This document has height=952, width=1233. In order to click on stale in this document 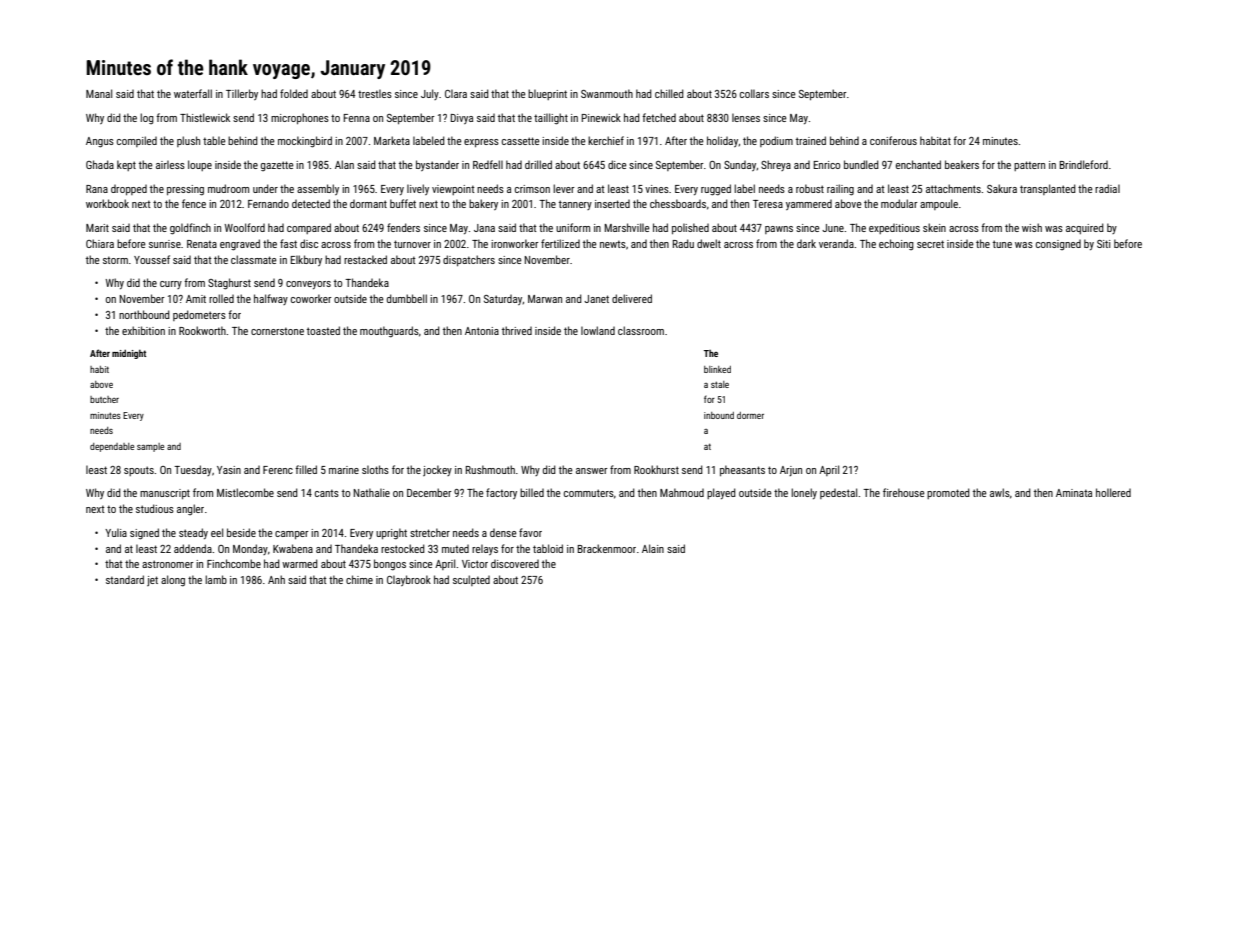, I will do `click(720, 384)`.
